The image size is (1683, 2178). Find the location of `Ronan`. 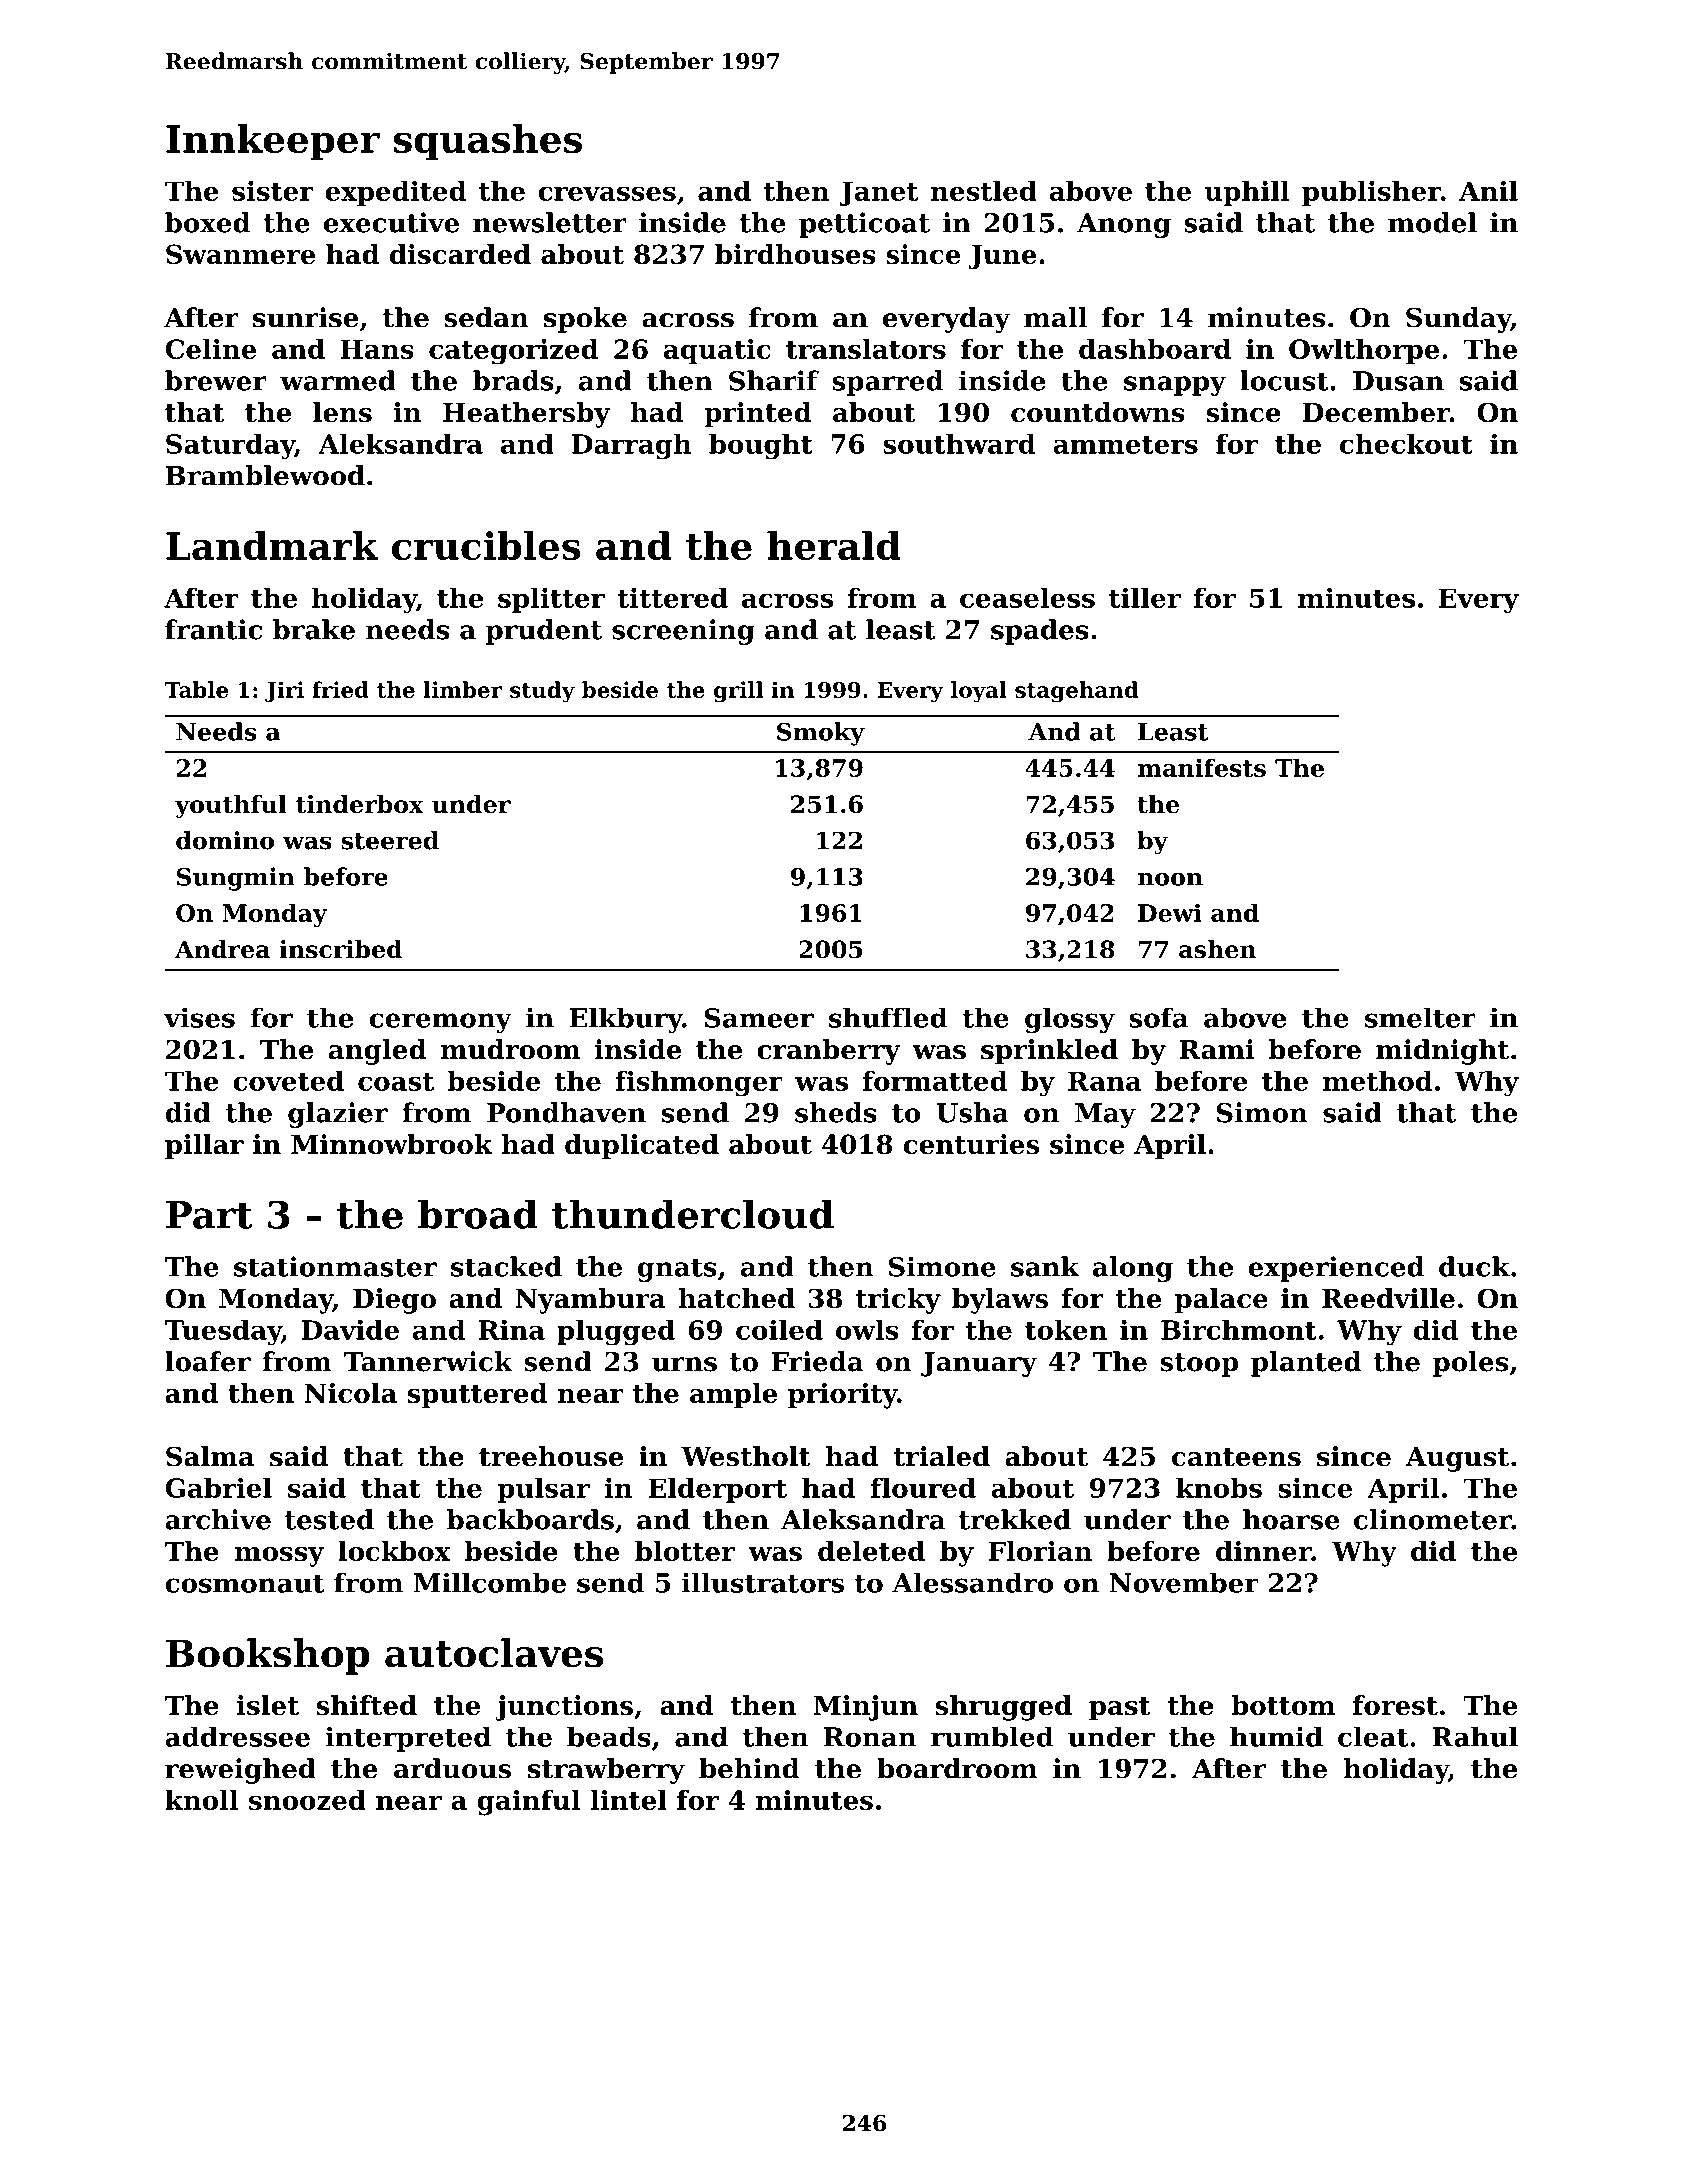

Ronan is located at coordinates (870, 1737).
